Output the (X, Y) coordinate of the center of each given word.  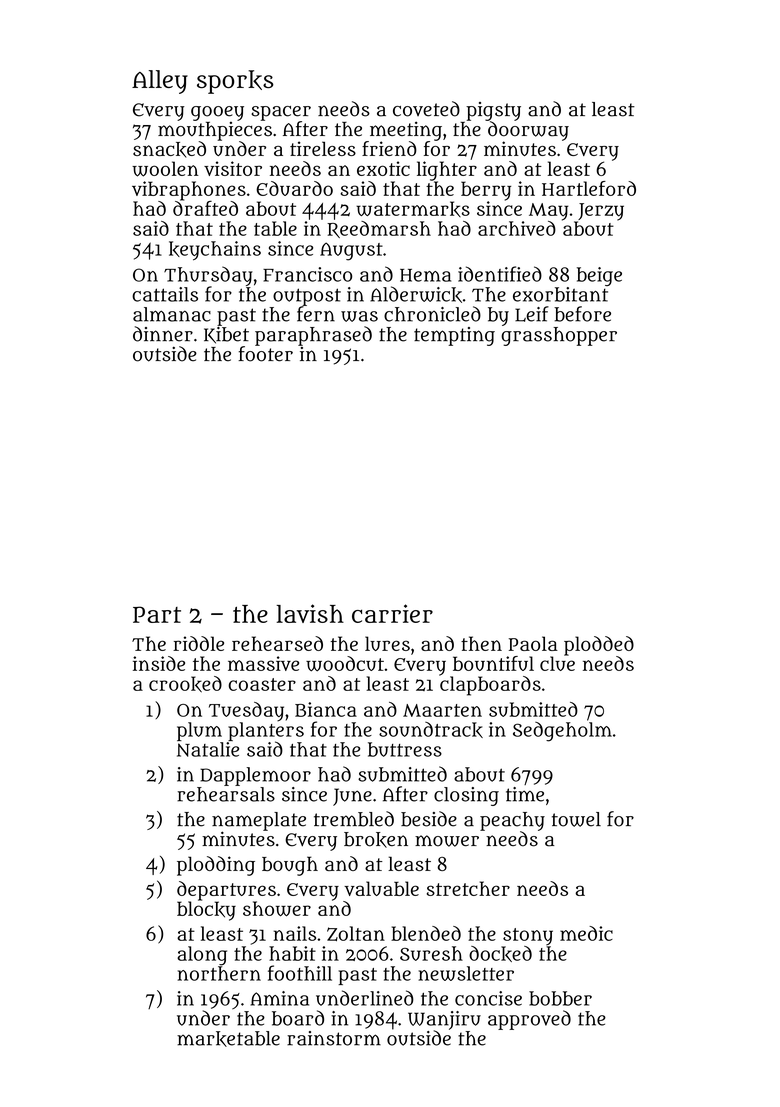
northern (219, 973)
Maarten (442, 710)
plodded (599, 646)
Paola (533, 643)
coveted (426, 109)
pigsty (493, 111)
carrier (392, 613)
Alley (160, 82)
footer (265, 354)
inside (159, 663)
